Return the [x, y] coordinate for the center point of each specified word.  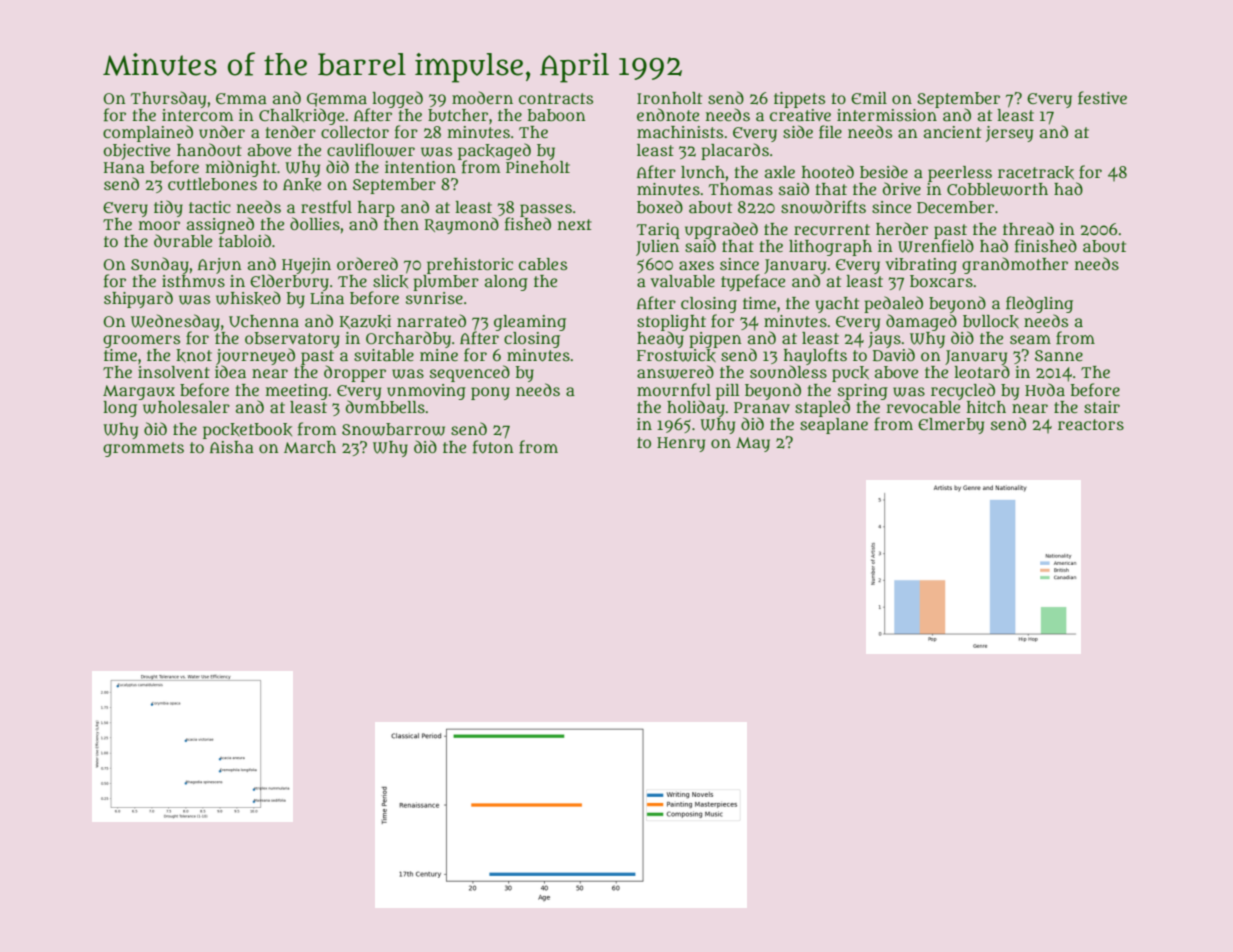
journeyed [255, 357]
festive [1102, 98]
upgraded [721, 231]
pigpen [715, 340]
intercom [197, 115]
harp [376, 209]
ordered [367, 263]
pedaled [893, 304]
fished [528, 224]
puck [850, 374]
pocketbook [247, 431]
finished [1046, 246]
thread [1028, 228]
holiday [696, 408]
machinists [680, 132]
